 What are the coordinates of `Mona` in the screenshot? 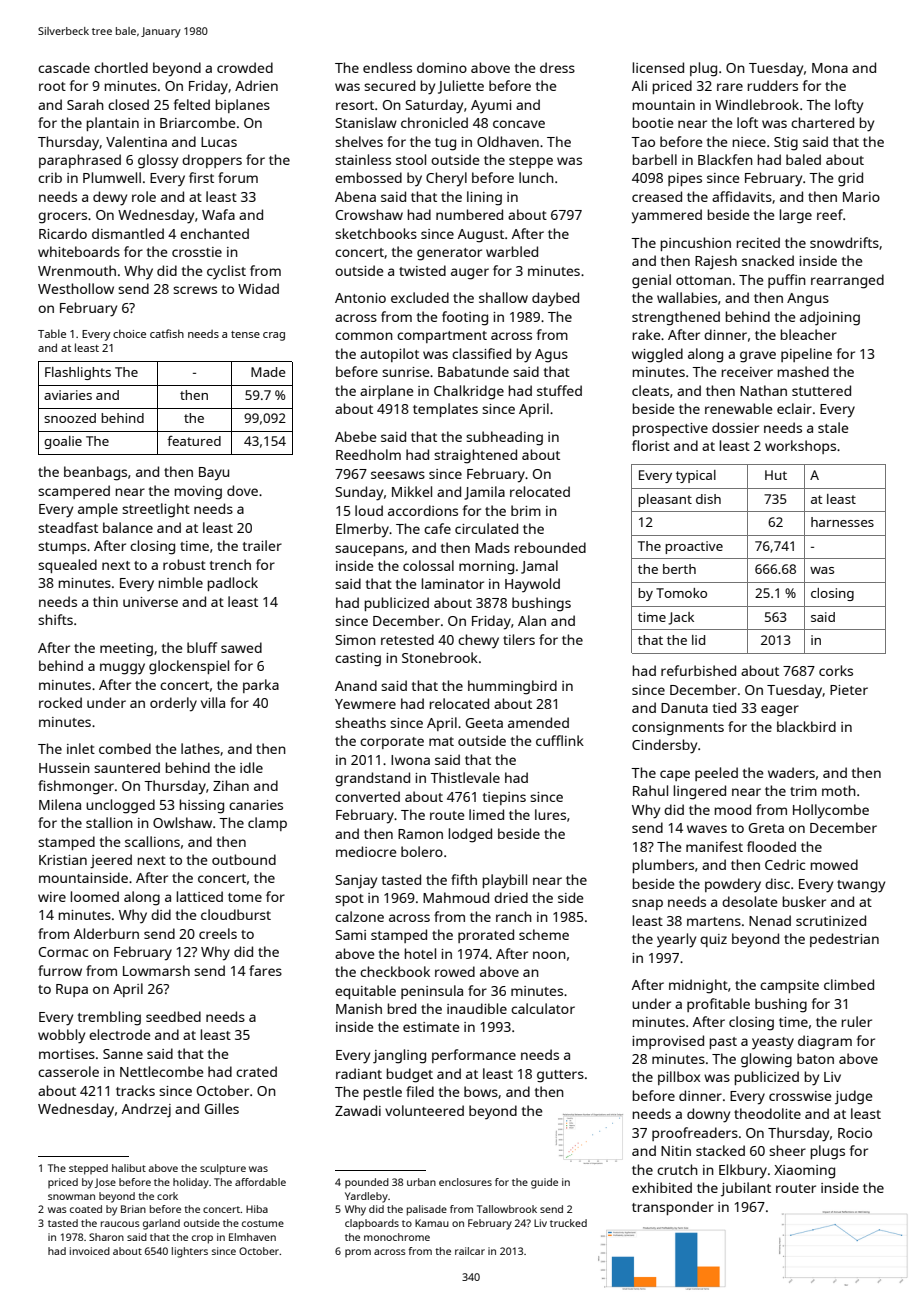 It's located at (830, 68).
